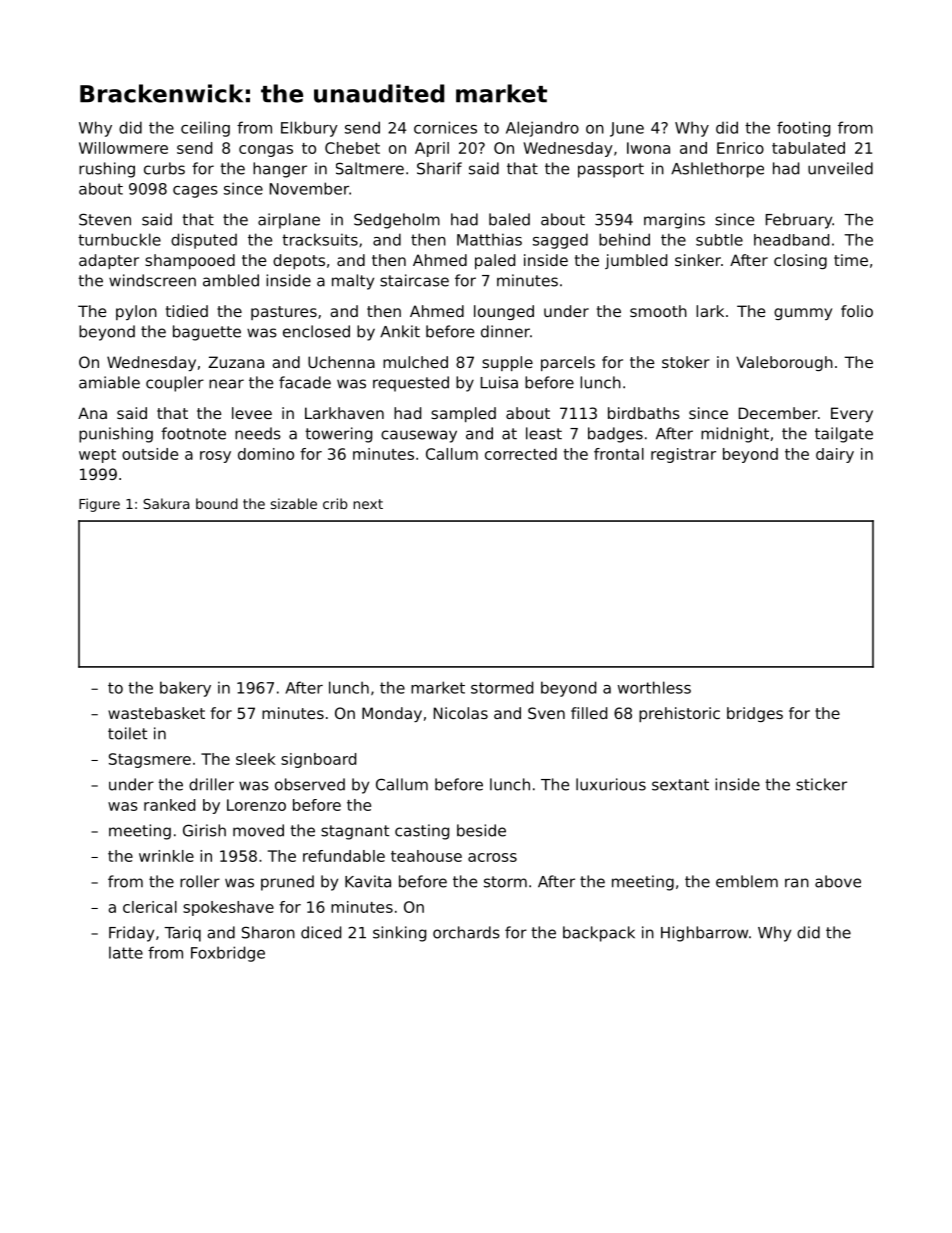  Describe the element at coordinates (193, 433) in the screenshot. I see `footnote` at that location.
